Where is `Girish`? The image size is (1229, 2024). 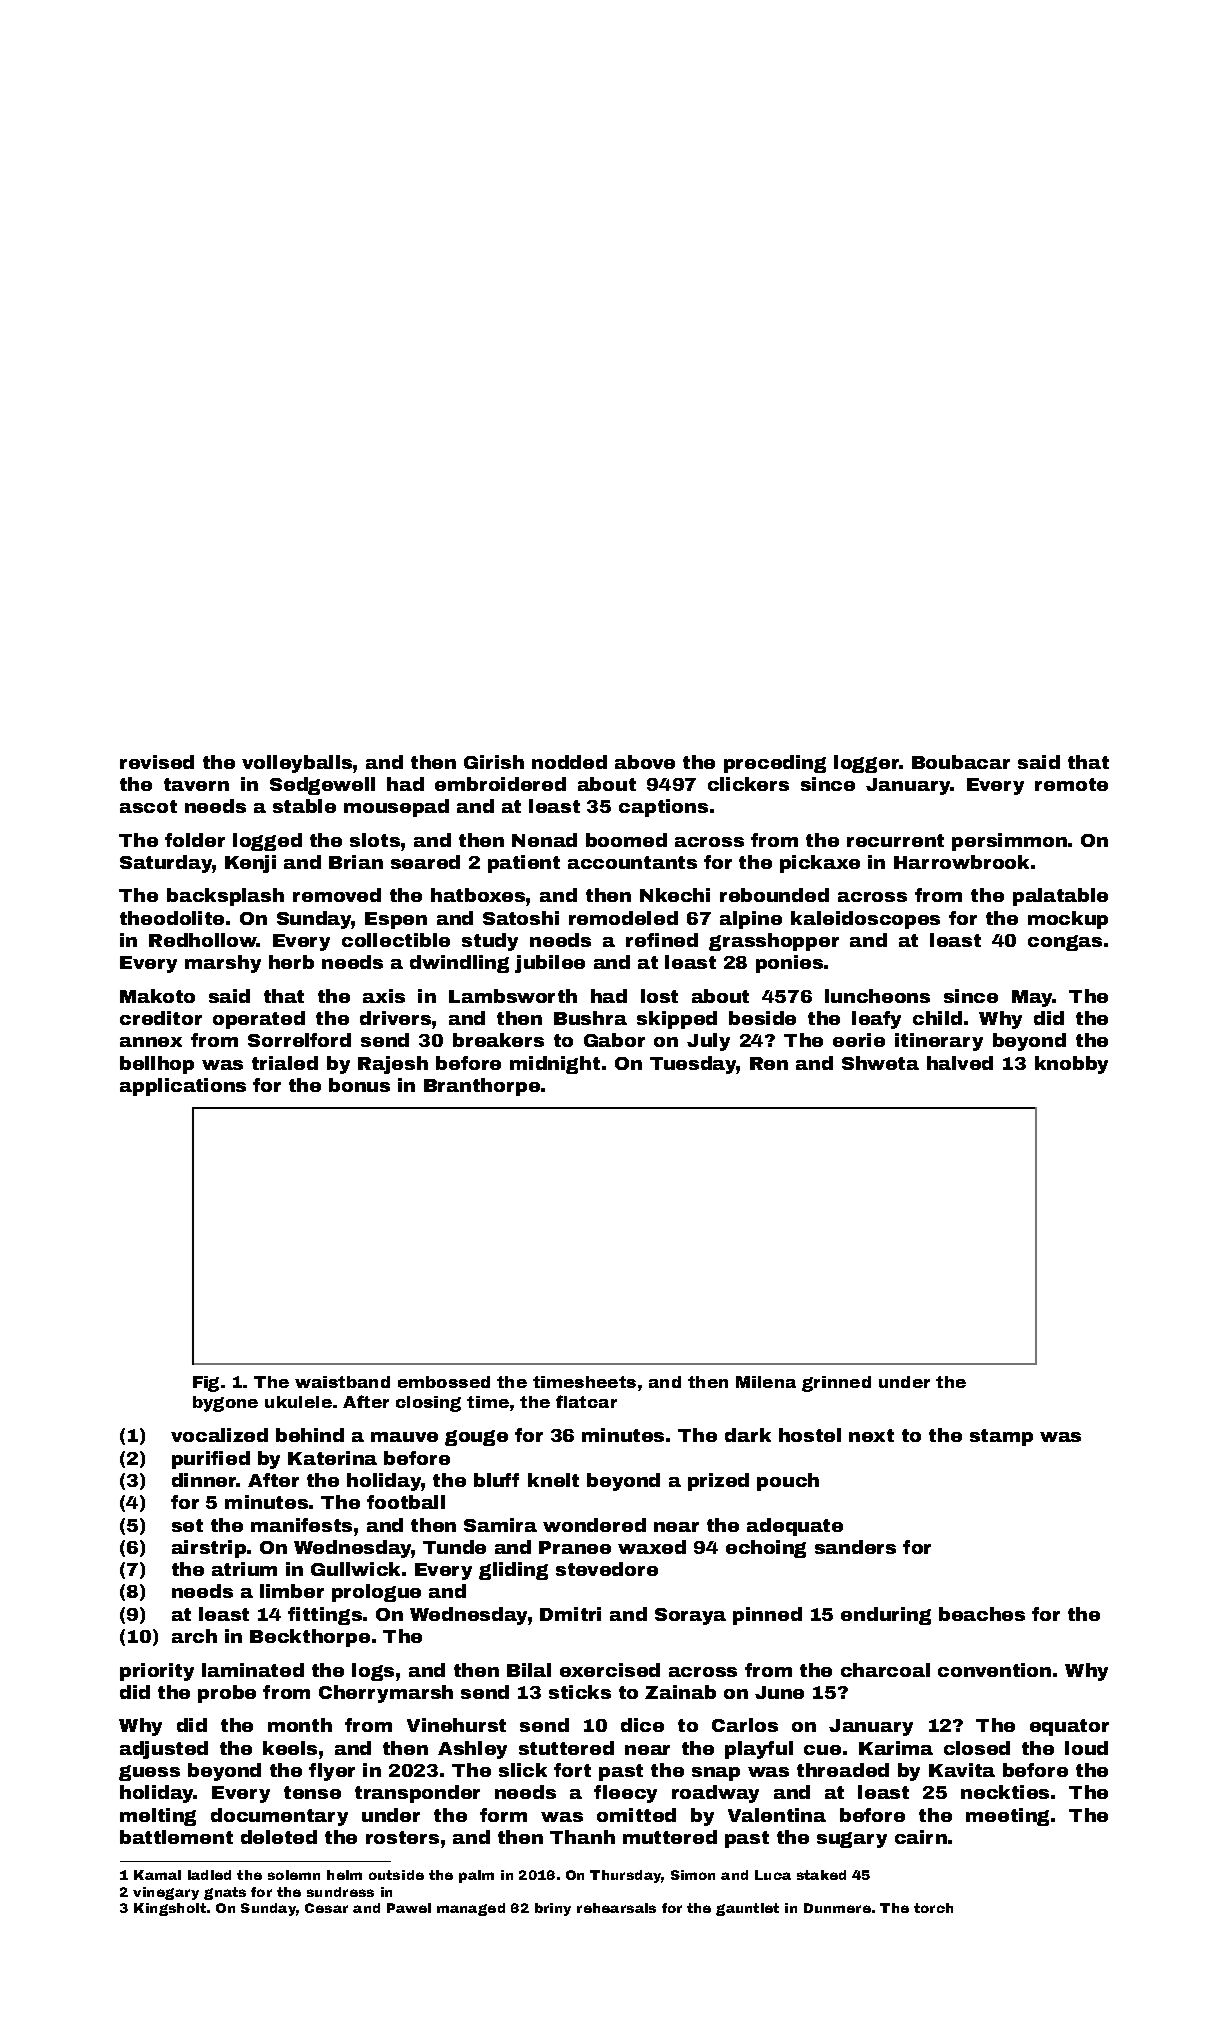 Girish is located at coordinates (494, 762).
